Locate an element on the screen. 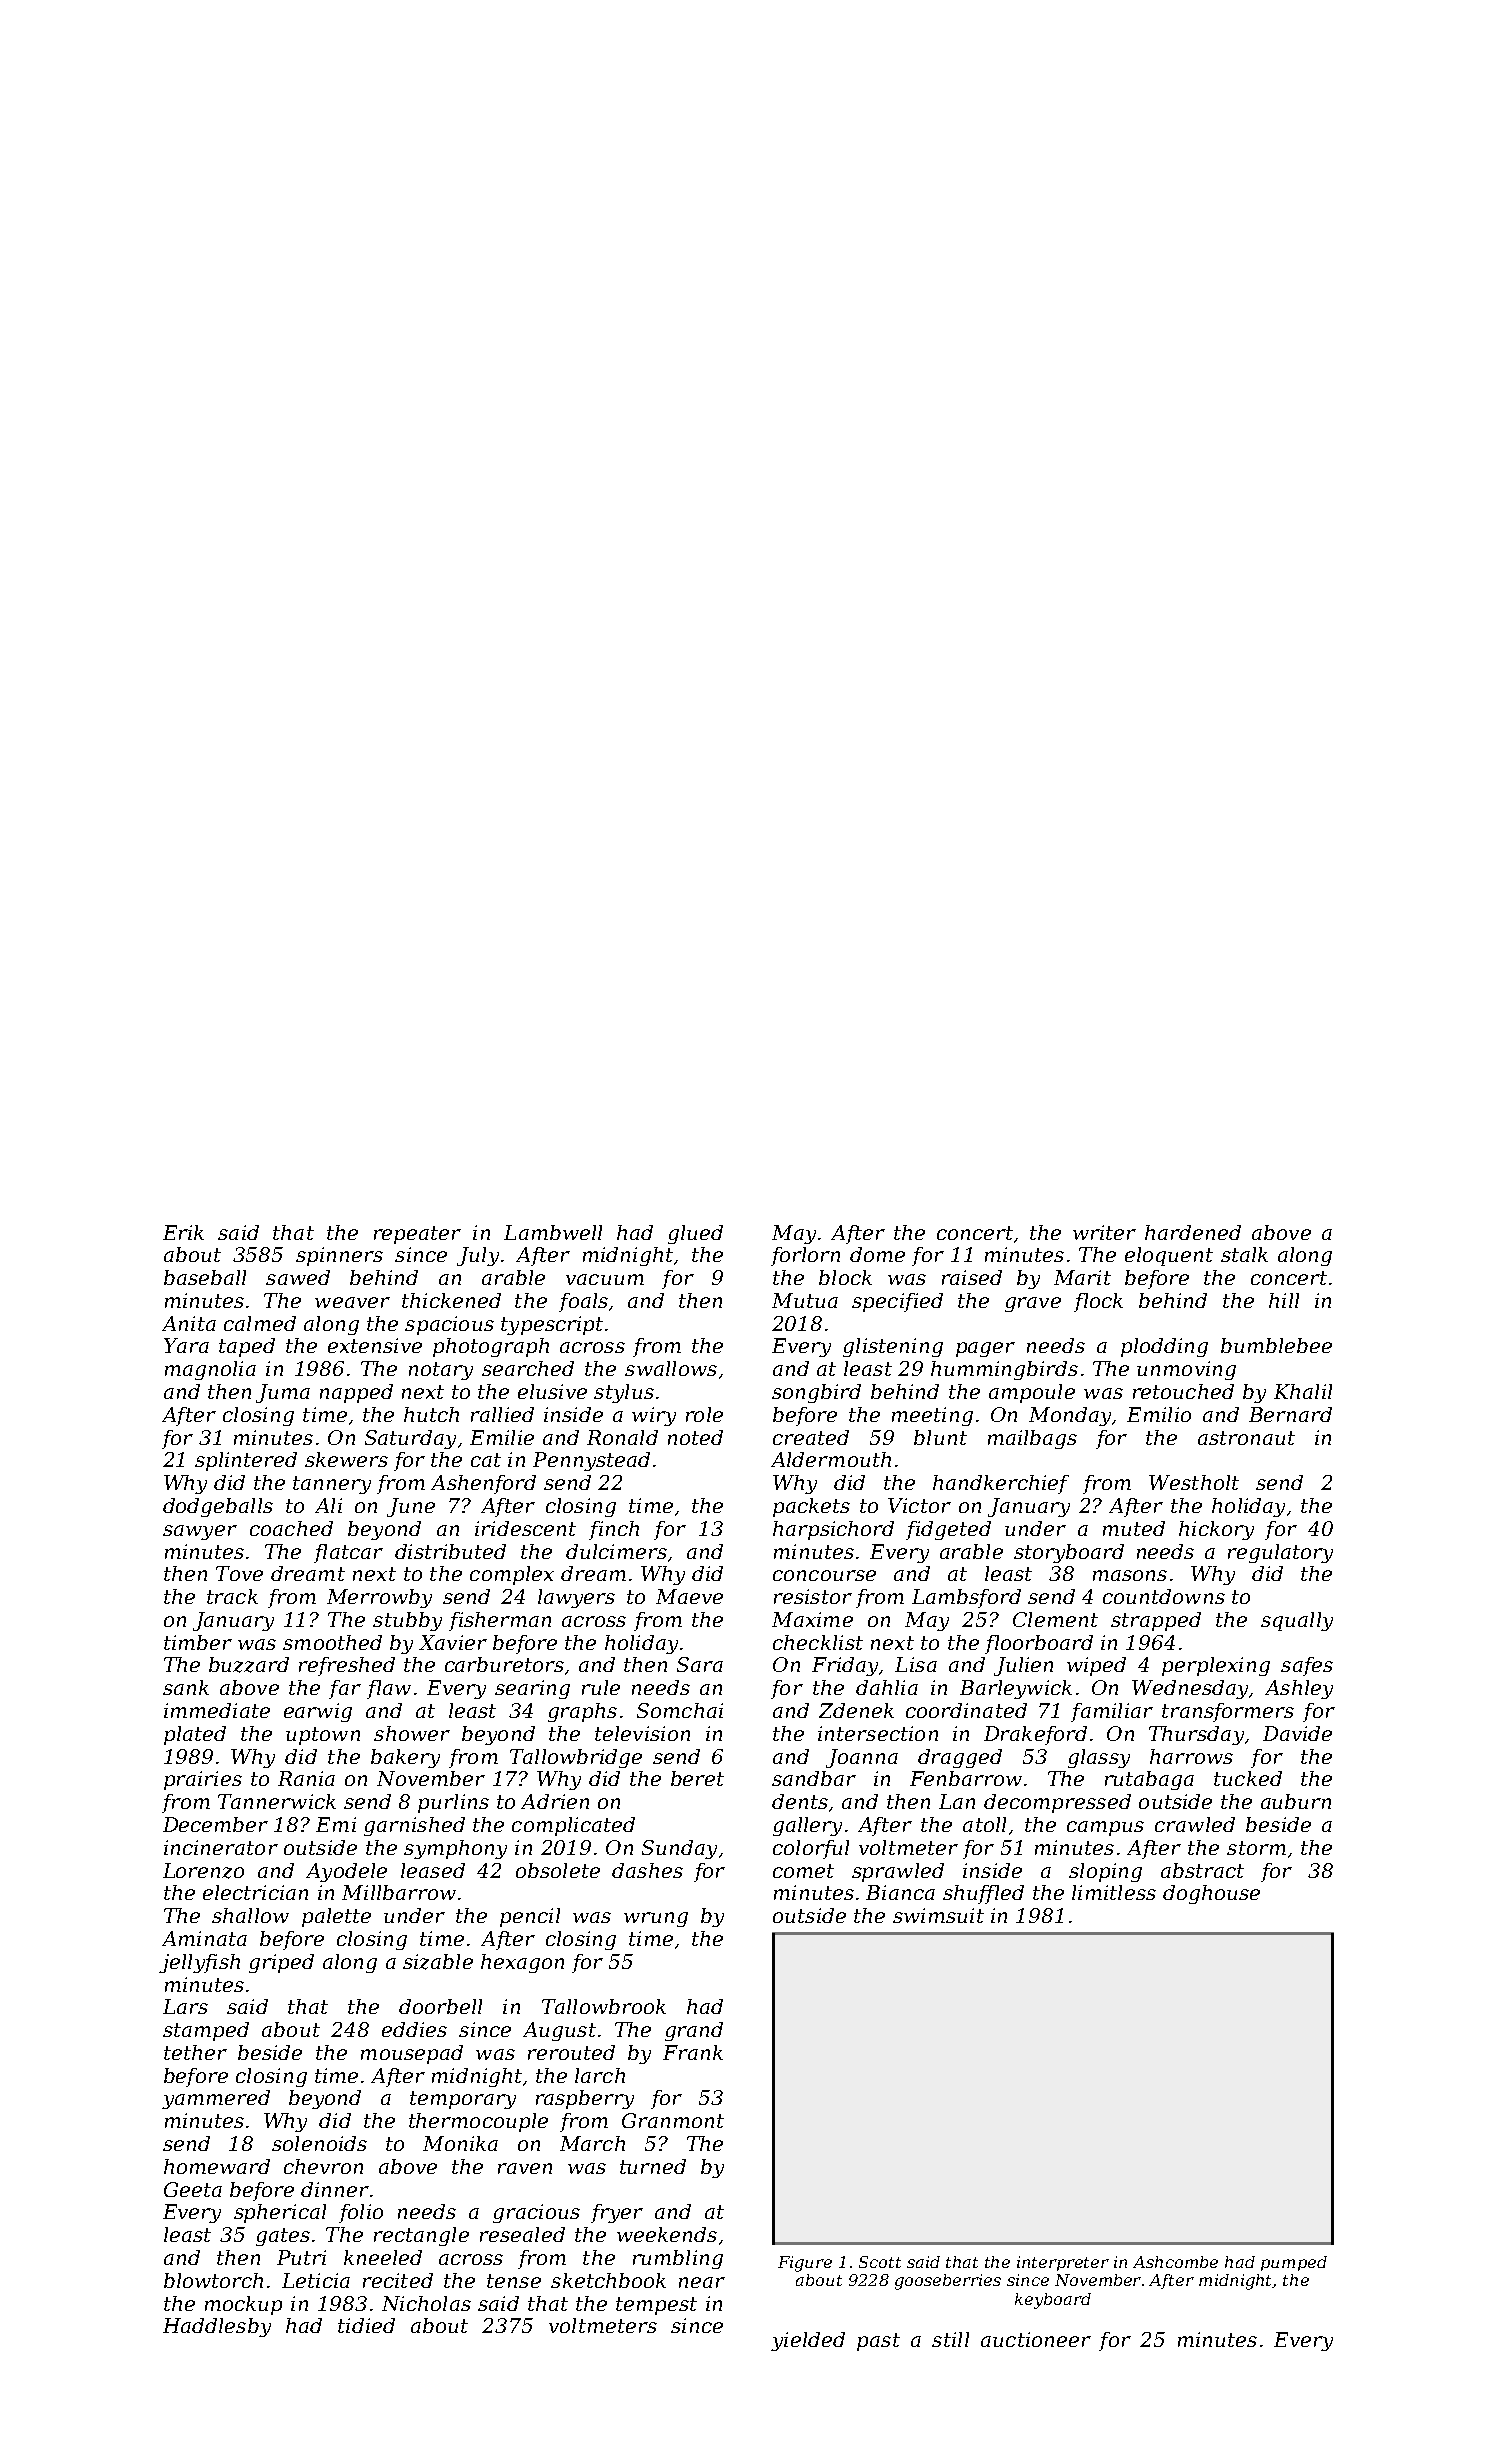 The width and height of the screenshot is (1496, 2464). sloping is located at coordinates (1105, 1872).
